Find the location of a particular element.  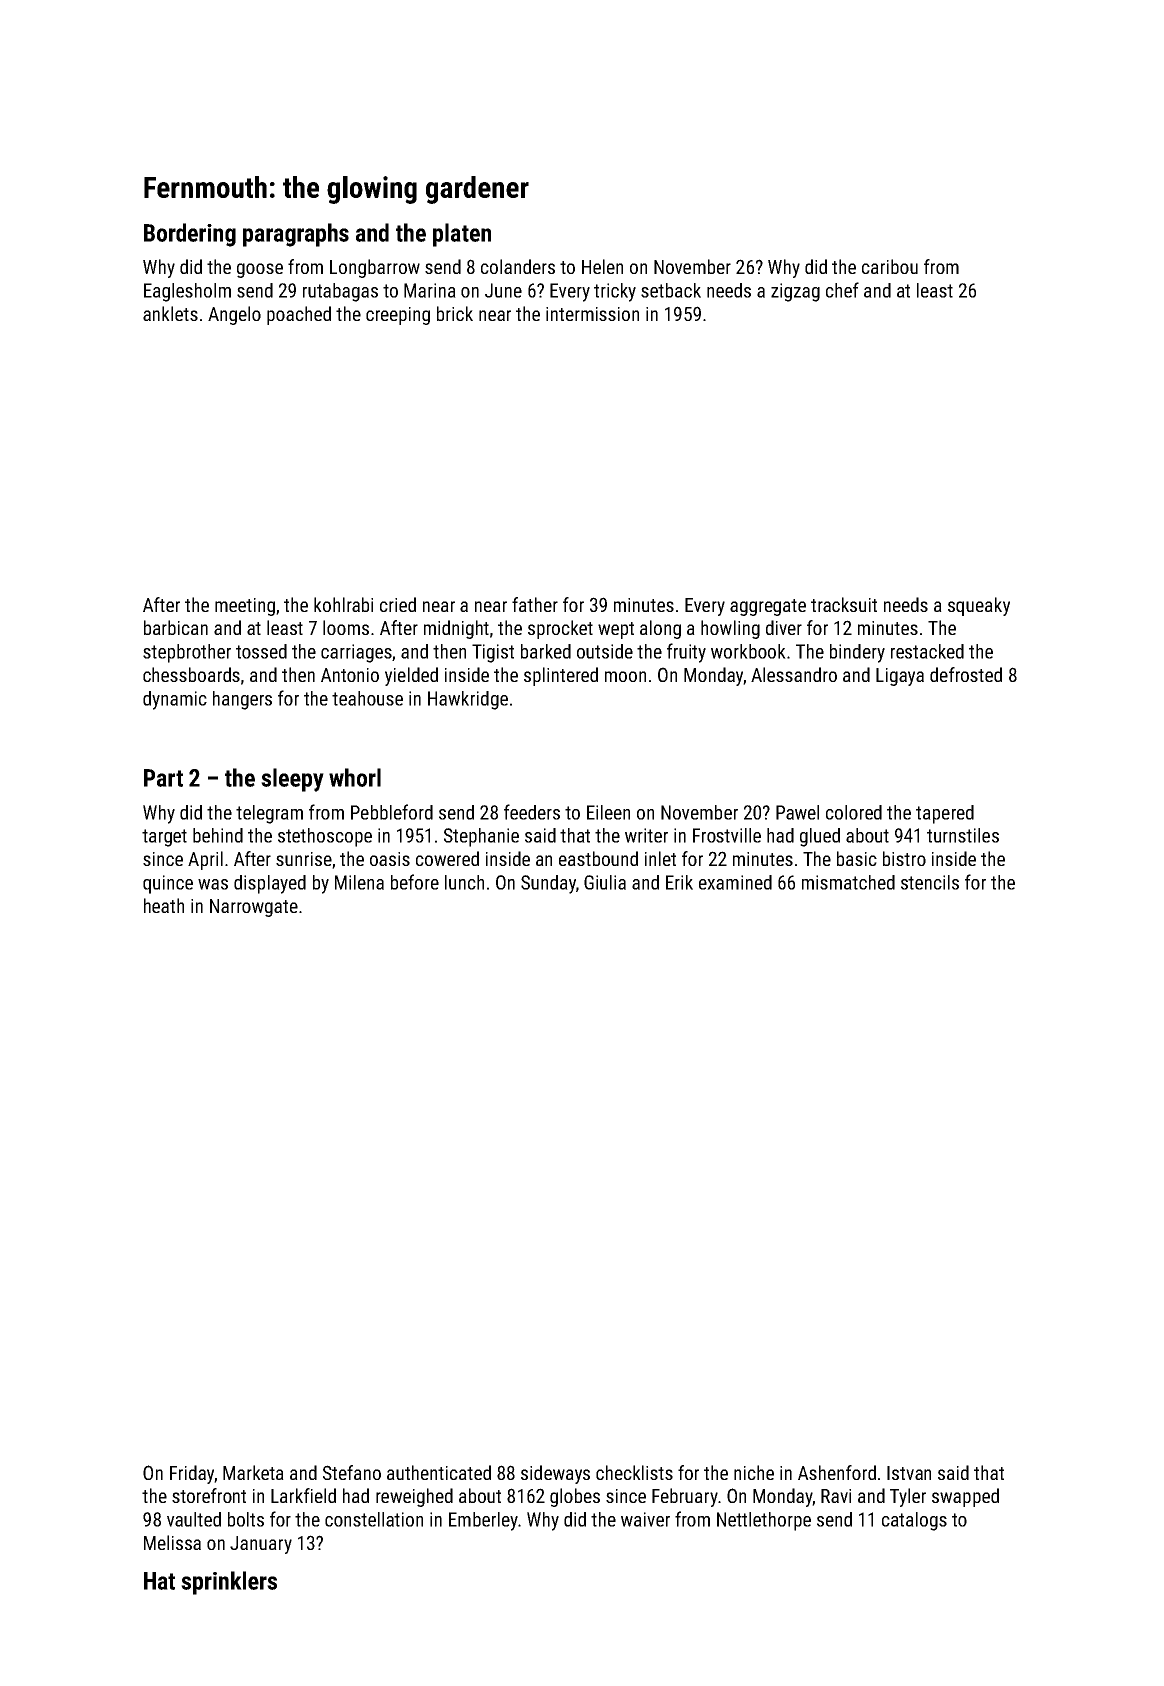

swapped is located at coordinates (965, 1497).
